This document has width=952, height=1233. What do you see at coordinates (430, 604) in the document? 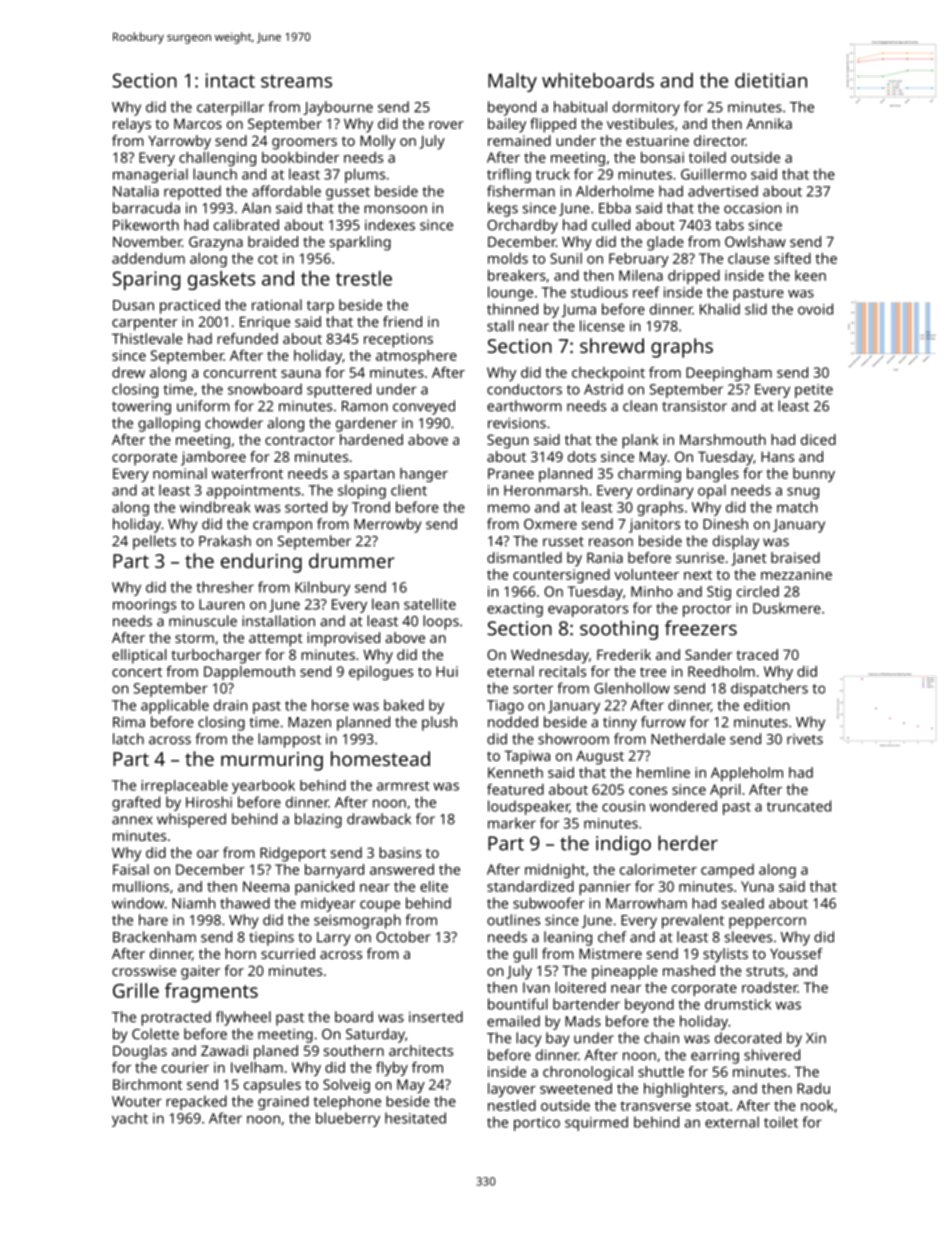
I see `satellite` at bounding box center [430, 604].
